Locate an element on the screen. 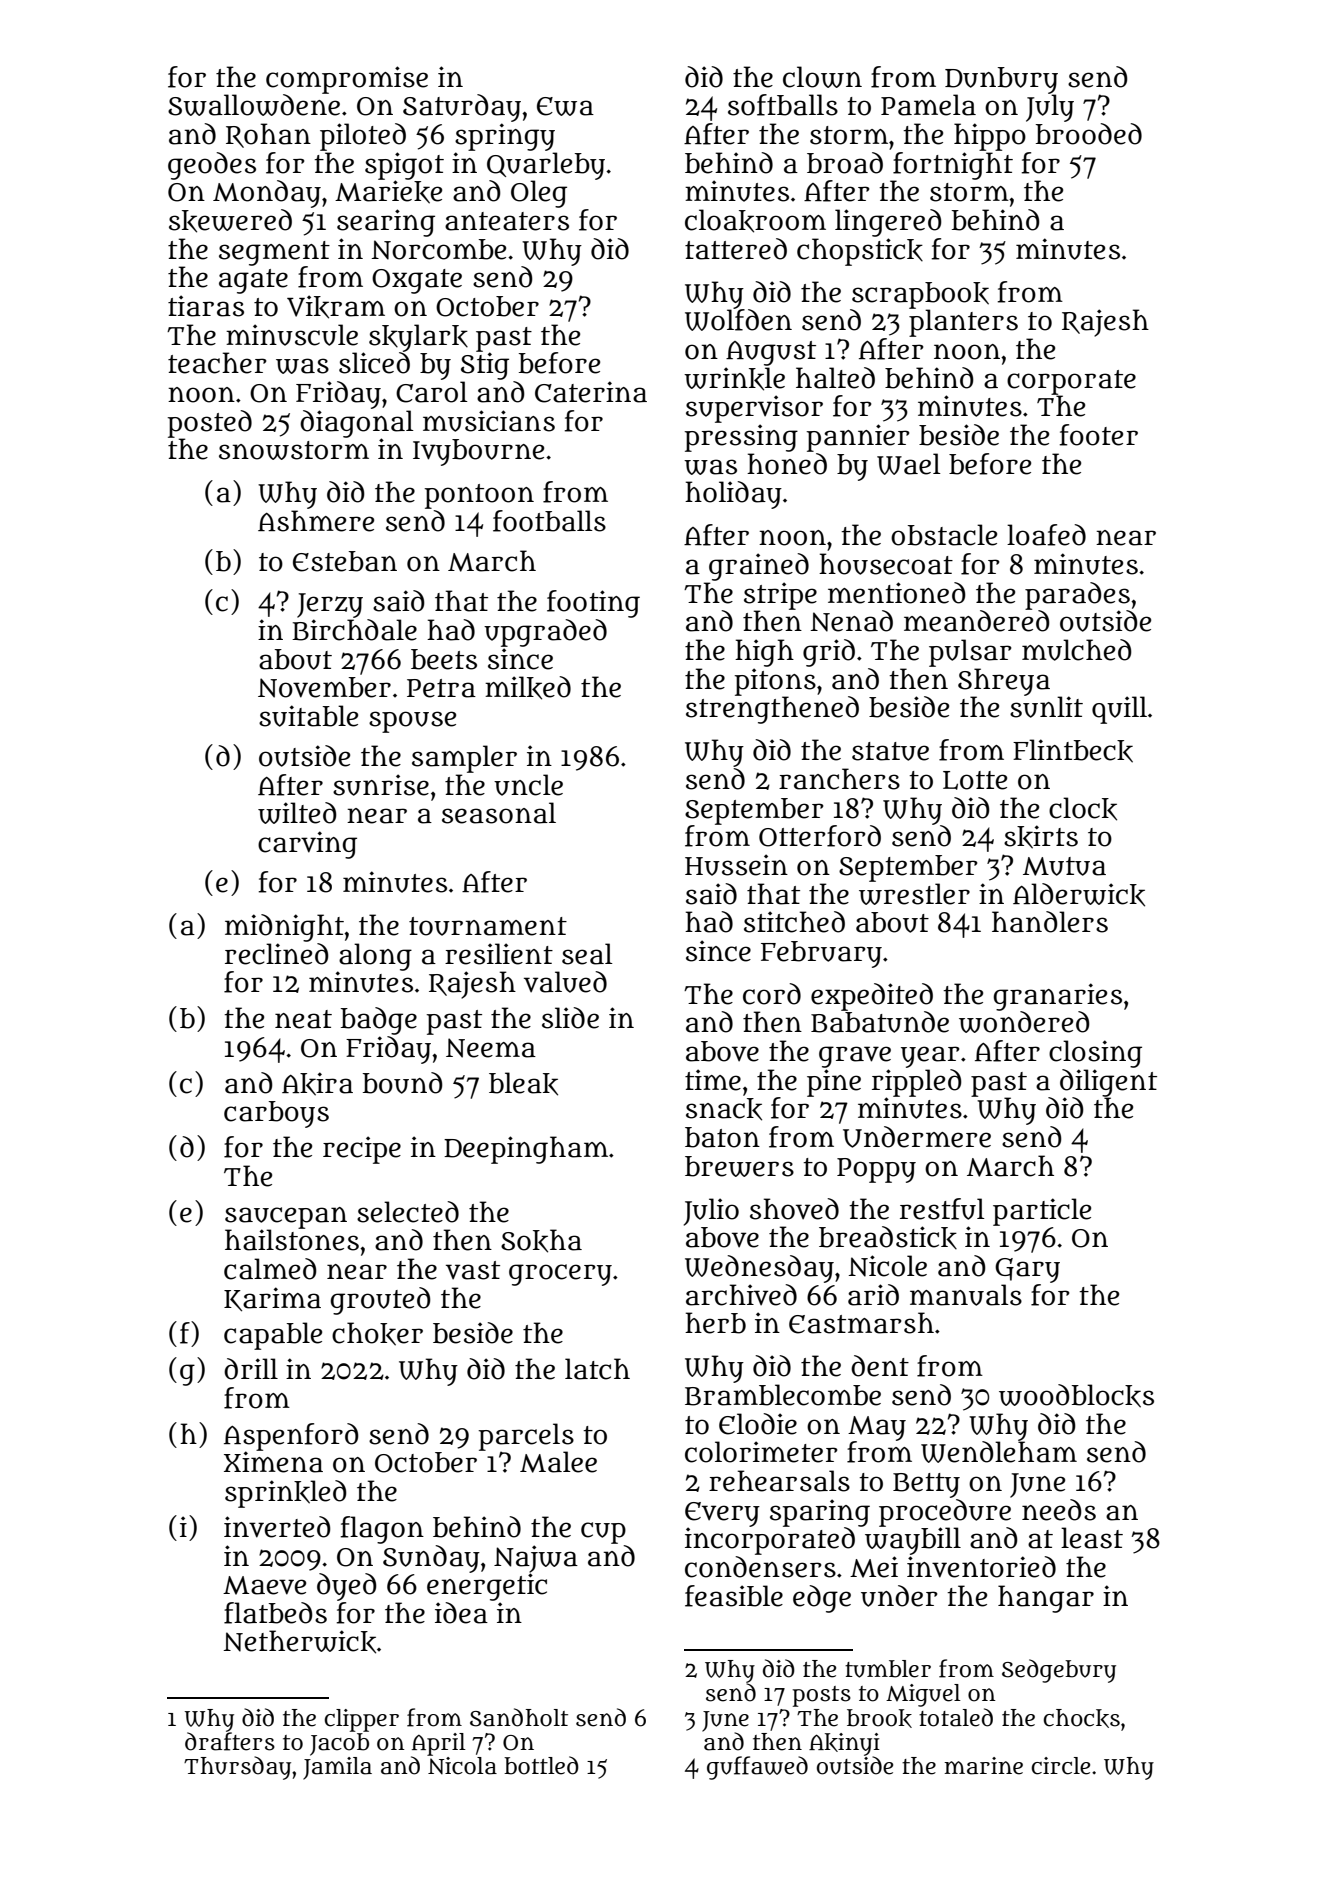  brooded is located at coordinates (1089, 134).
